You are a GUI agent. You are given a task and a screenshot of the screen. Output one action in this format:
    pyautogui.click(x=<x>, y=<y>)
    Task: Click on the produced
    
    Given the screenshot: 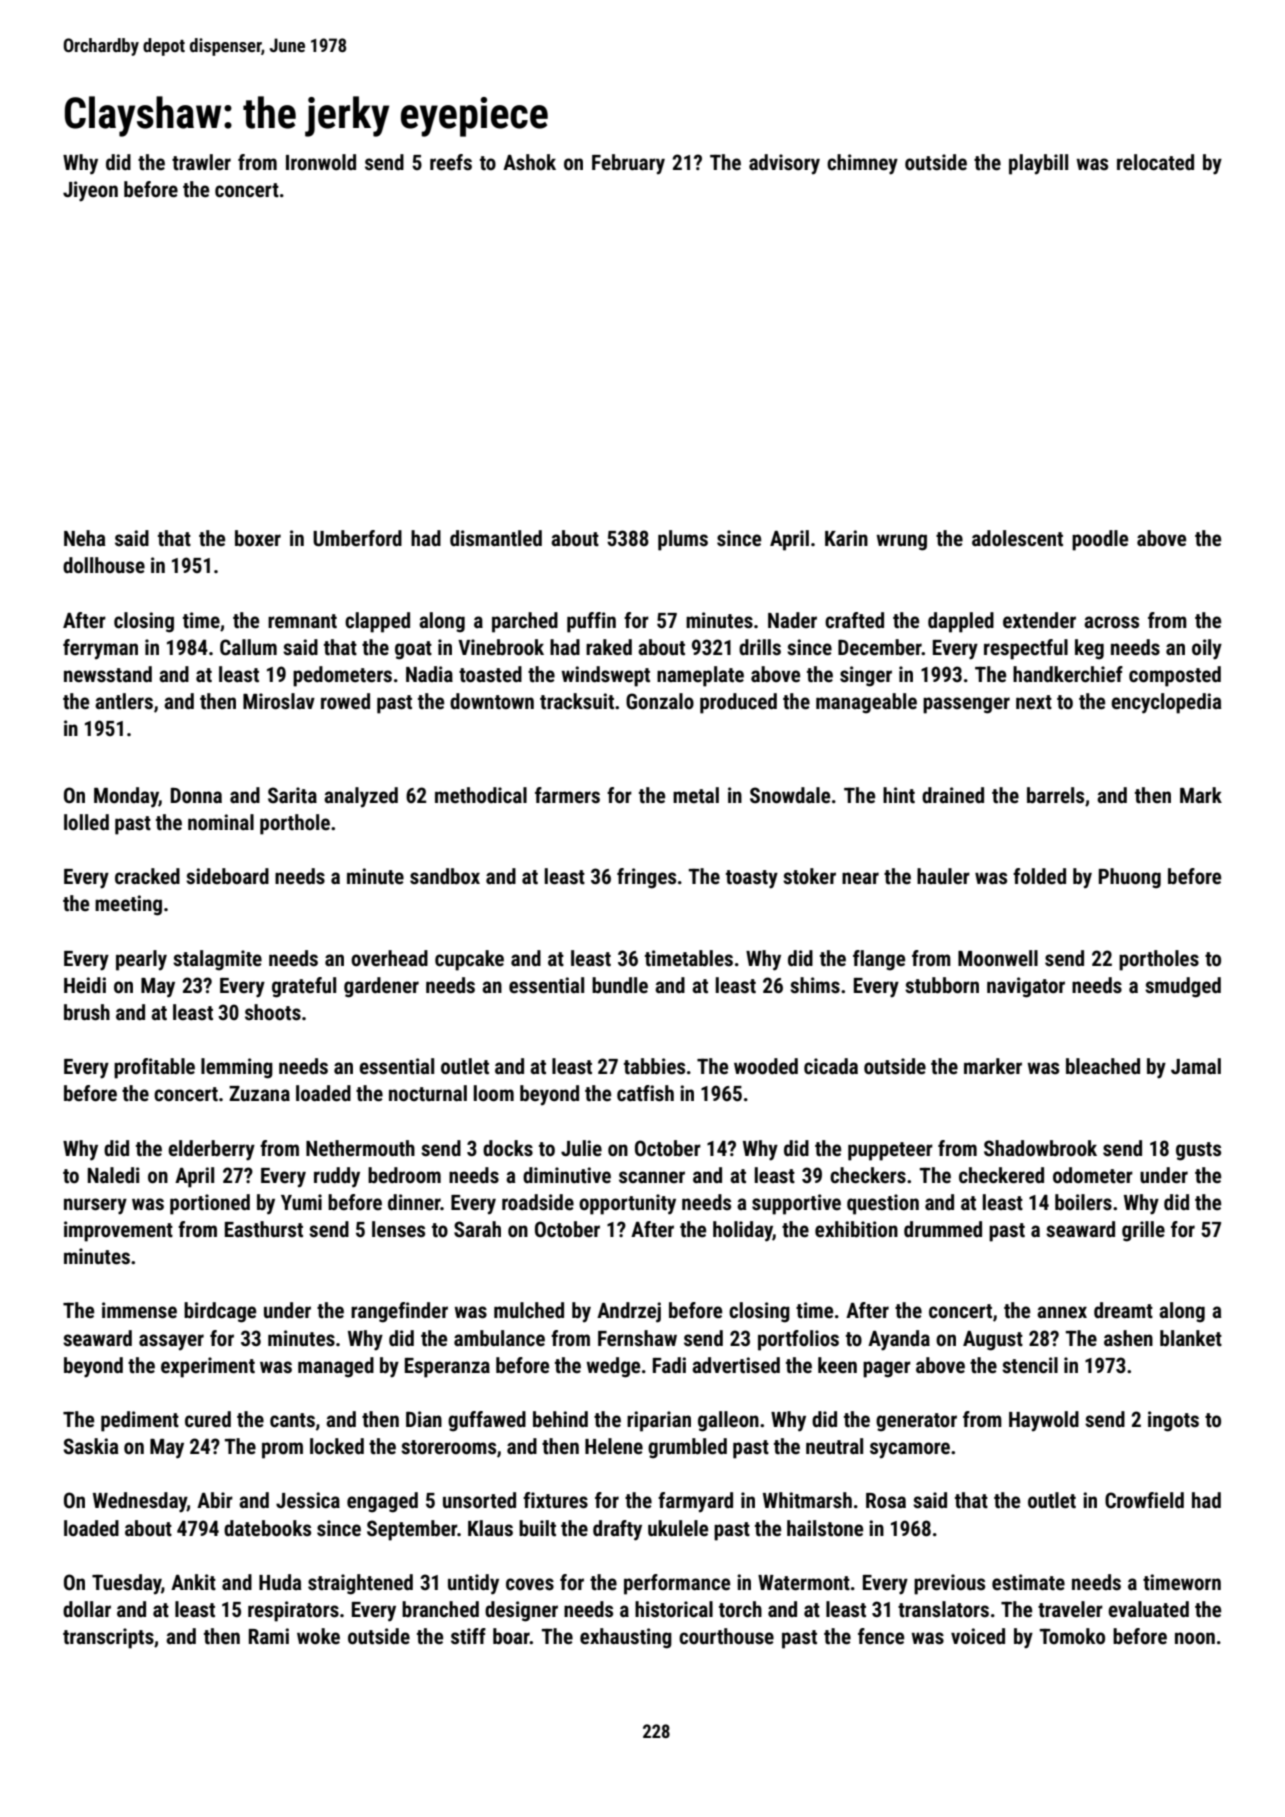 What is the action you would take?
    pyautogui.click(x=738, y=703)
